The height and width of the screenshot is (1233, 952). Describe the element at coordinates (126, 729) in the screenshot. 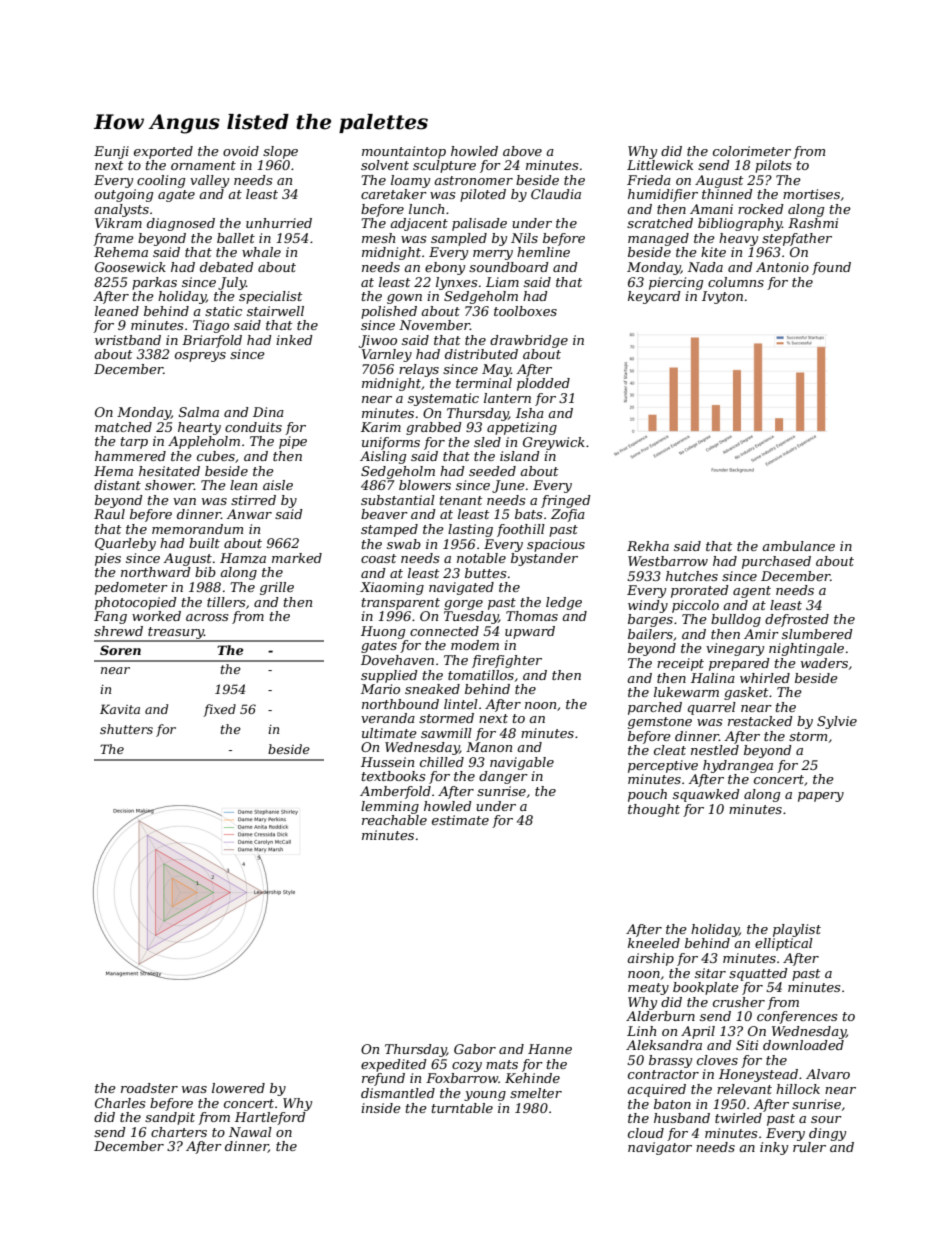

I see `shutters` at that location.
